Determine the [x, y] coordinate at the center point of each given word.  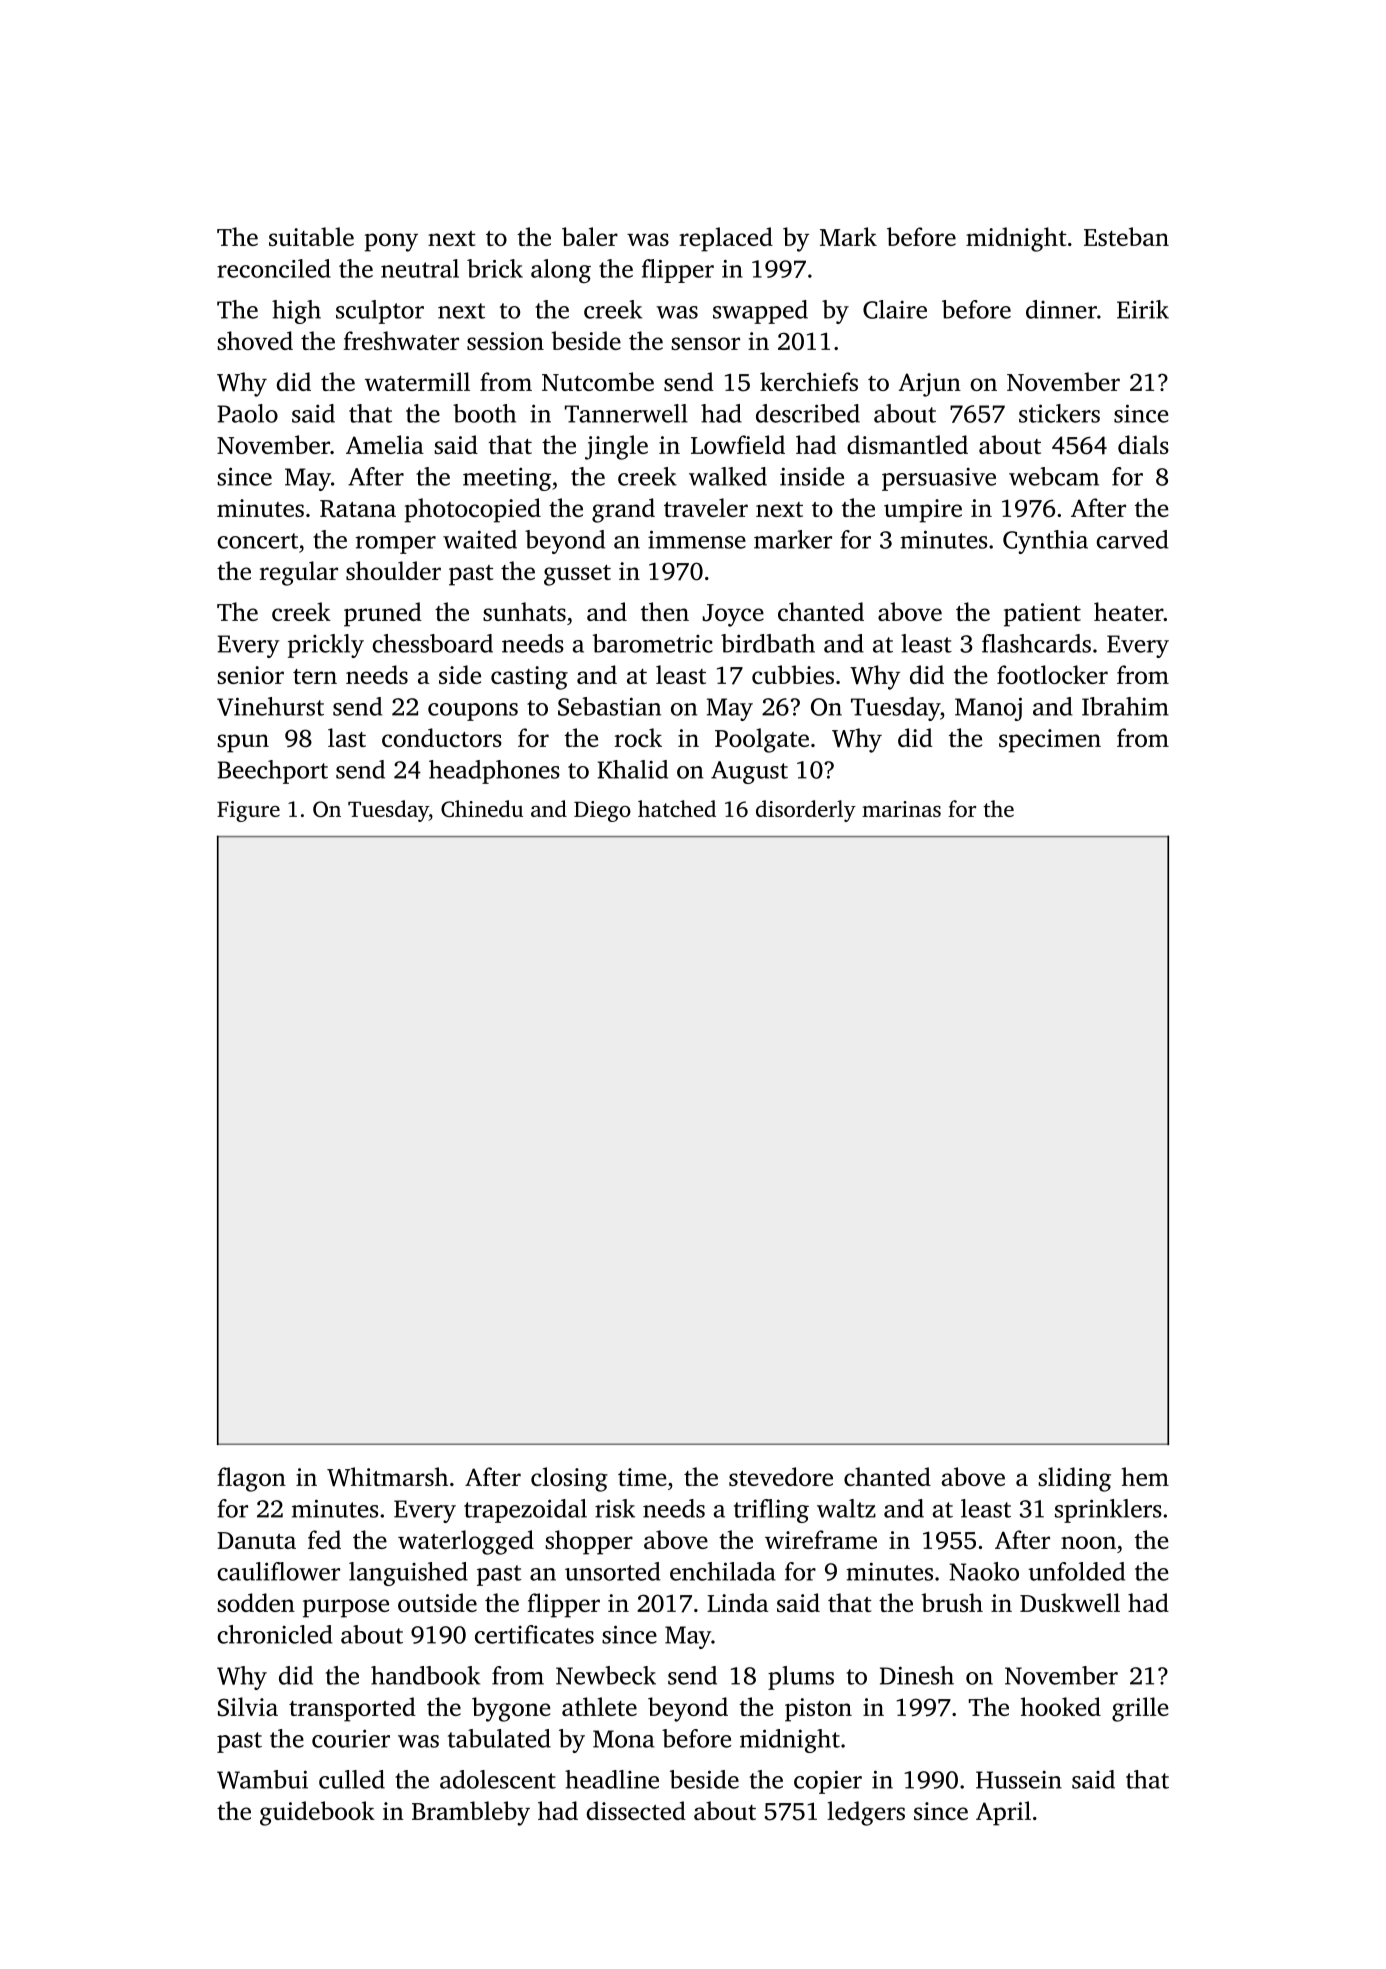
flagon [251, 1479]
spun [243, 743]
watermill [417, 381]
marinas [901, 809]
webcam [1054, 476]
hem [1145, 1476]
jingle [616, 447]
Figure [248, 811]
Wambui [262, 1779]
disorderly [806, 811]
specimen [1050, 741]
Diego [602, 811]
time [642, 1477]
